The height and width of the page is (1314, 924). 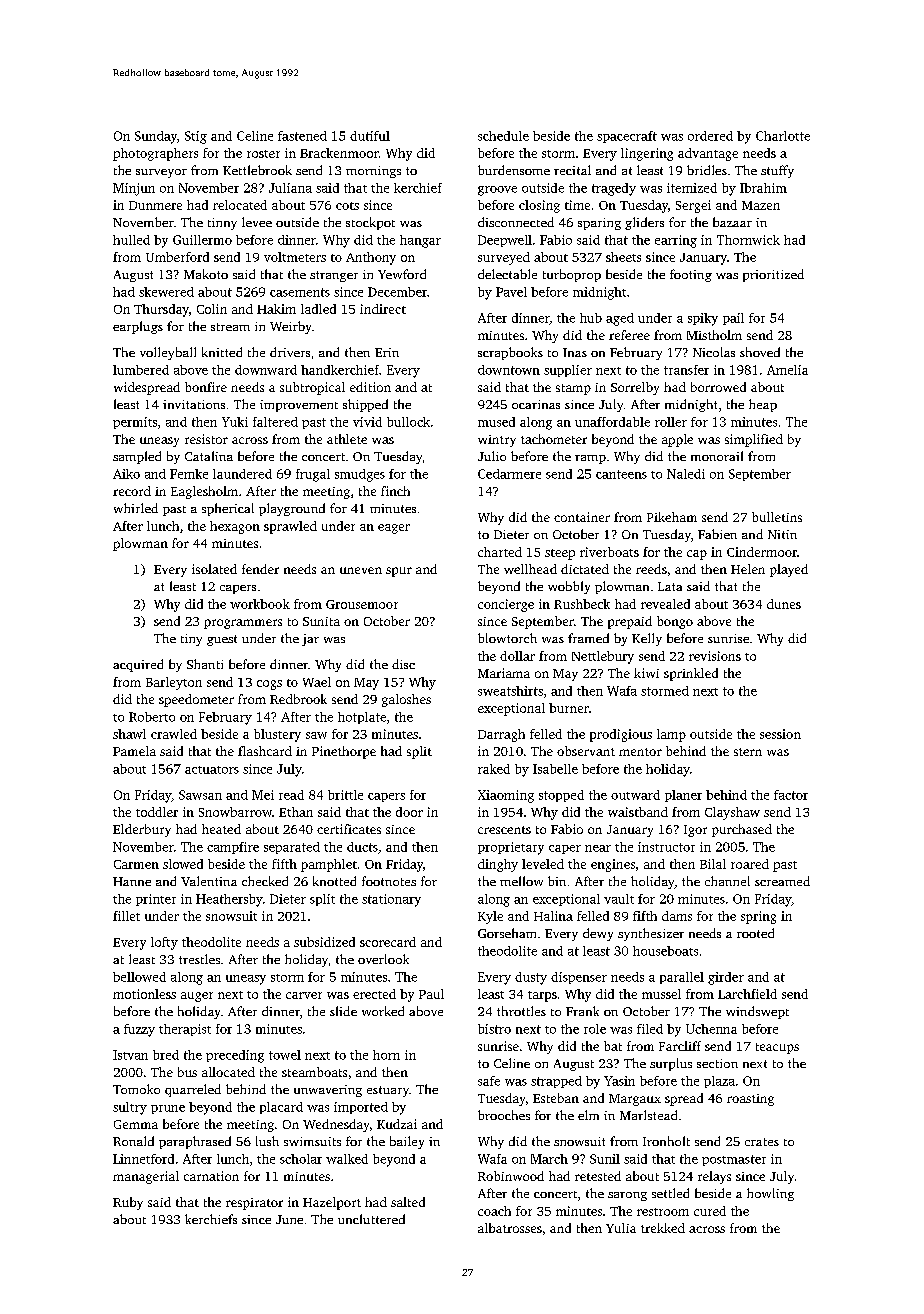 I want to click on Minjun, so click(x=134, y=189).
